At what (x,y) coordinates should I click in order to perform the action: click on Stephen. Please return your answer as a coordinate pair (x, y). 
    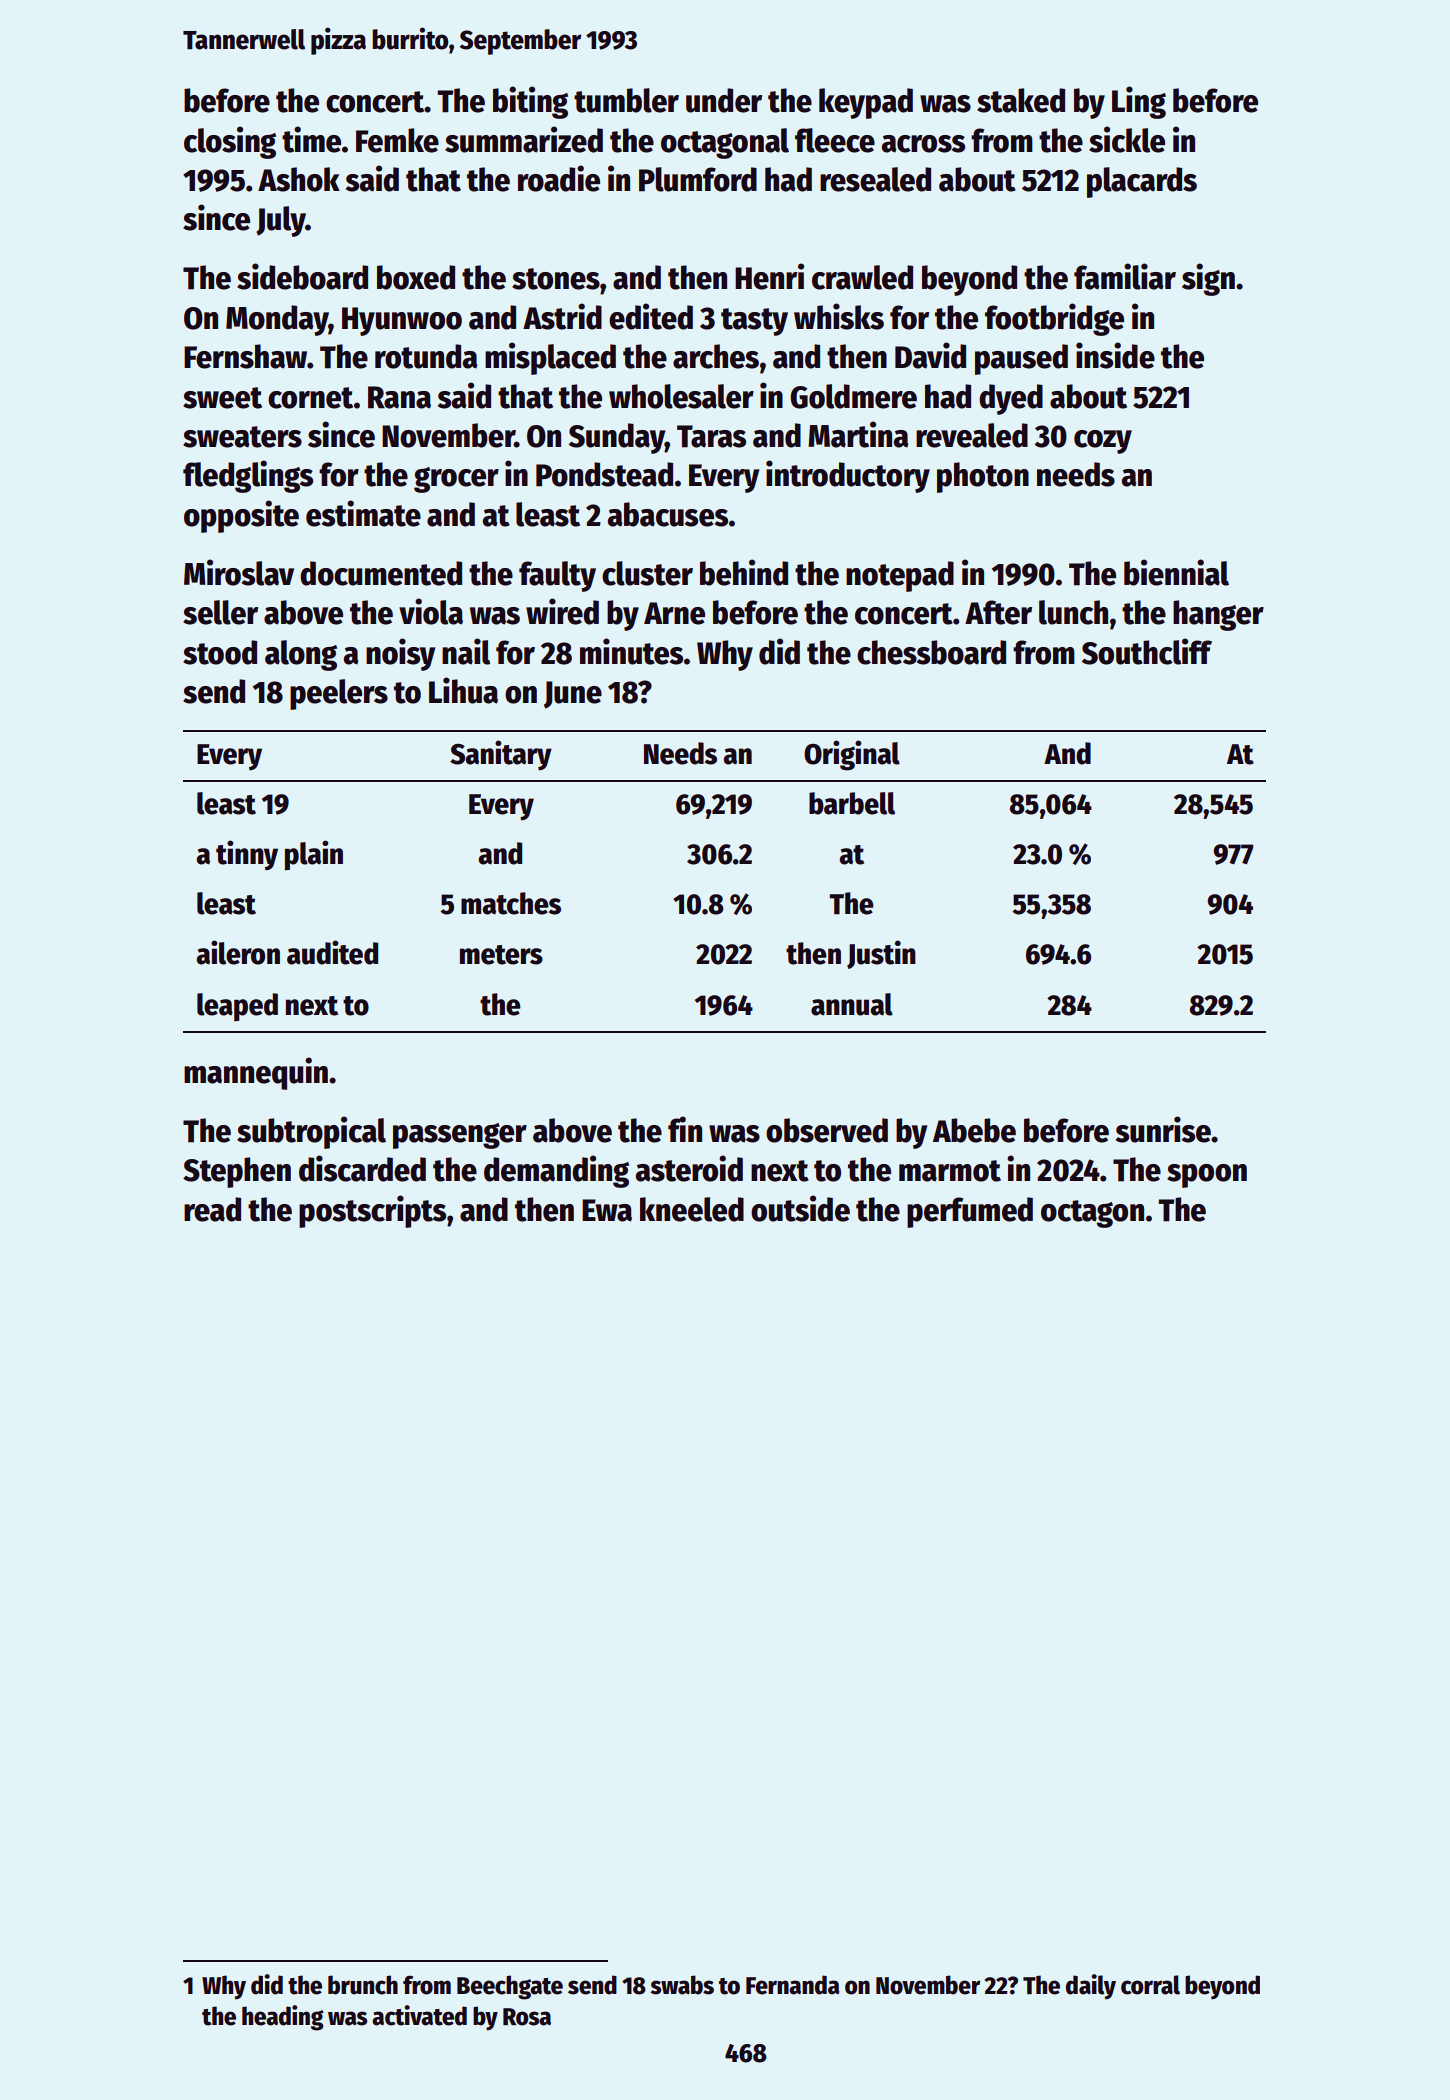
    Looking at the image, I should click on (237, 1172).
